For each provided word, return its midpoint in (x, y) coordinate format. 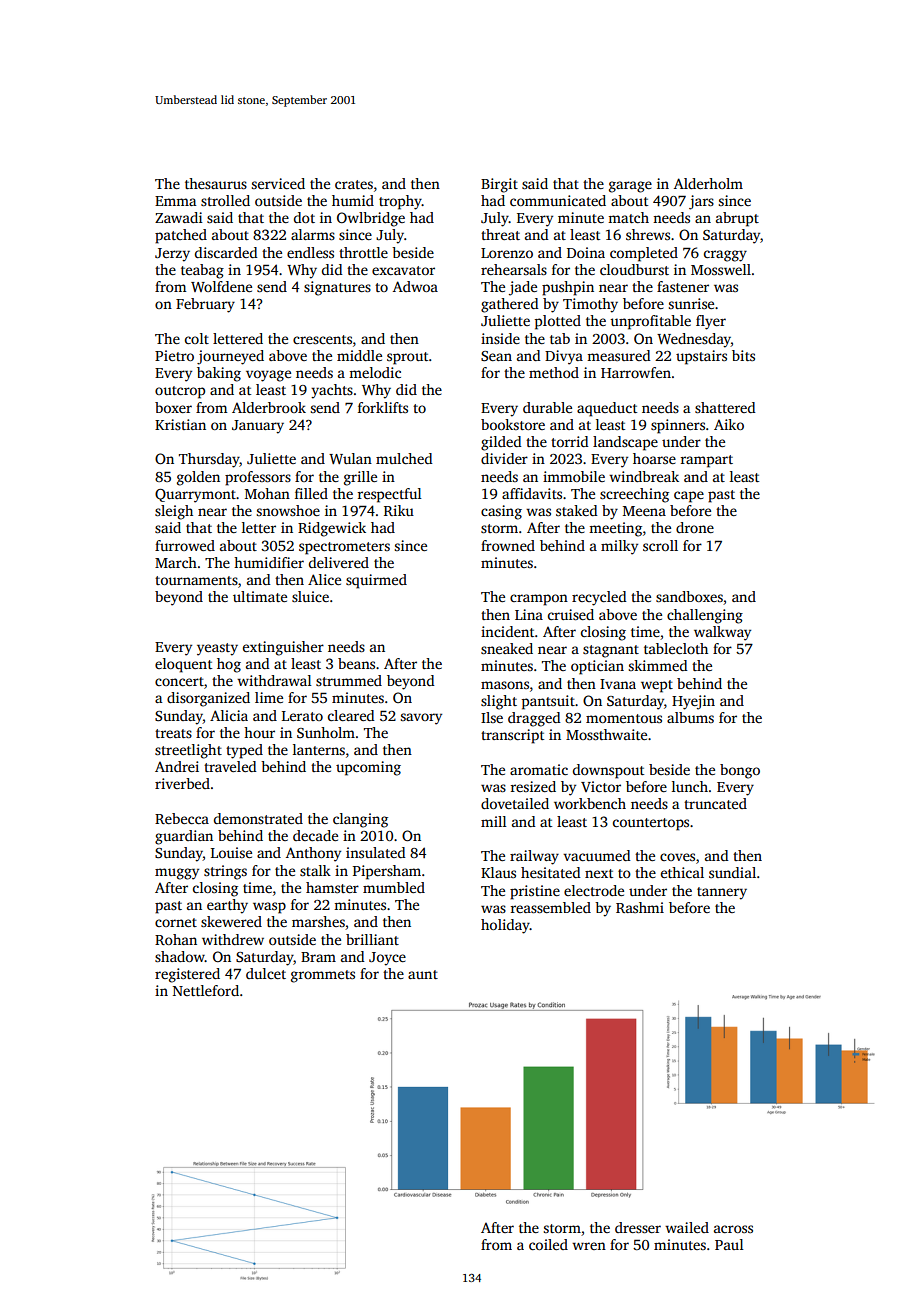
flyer (711, 322)
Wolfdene (221, 286)
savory (421, 719)
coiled (548, 1244)
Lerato (302, 716)
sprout (408, 358)
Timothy (590, 305)
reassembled (551, 907)
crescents (322, 339)
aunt (423, 974)
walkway (722, 633)
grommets (323, 976)
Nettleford (206, 990)
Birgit (499, 185)
